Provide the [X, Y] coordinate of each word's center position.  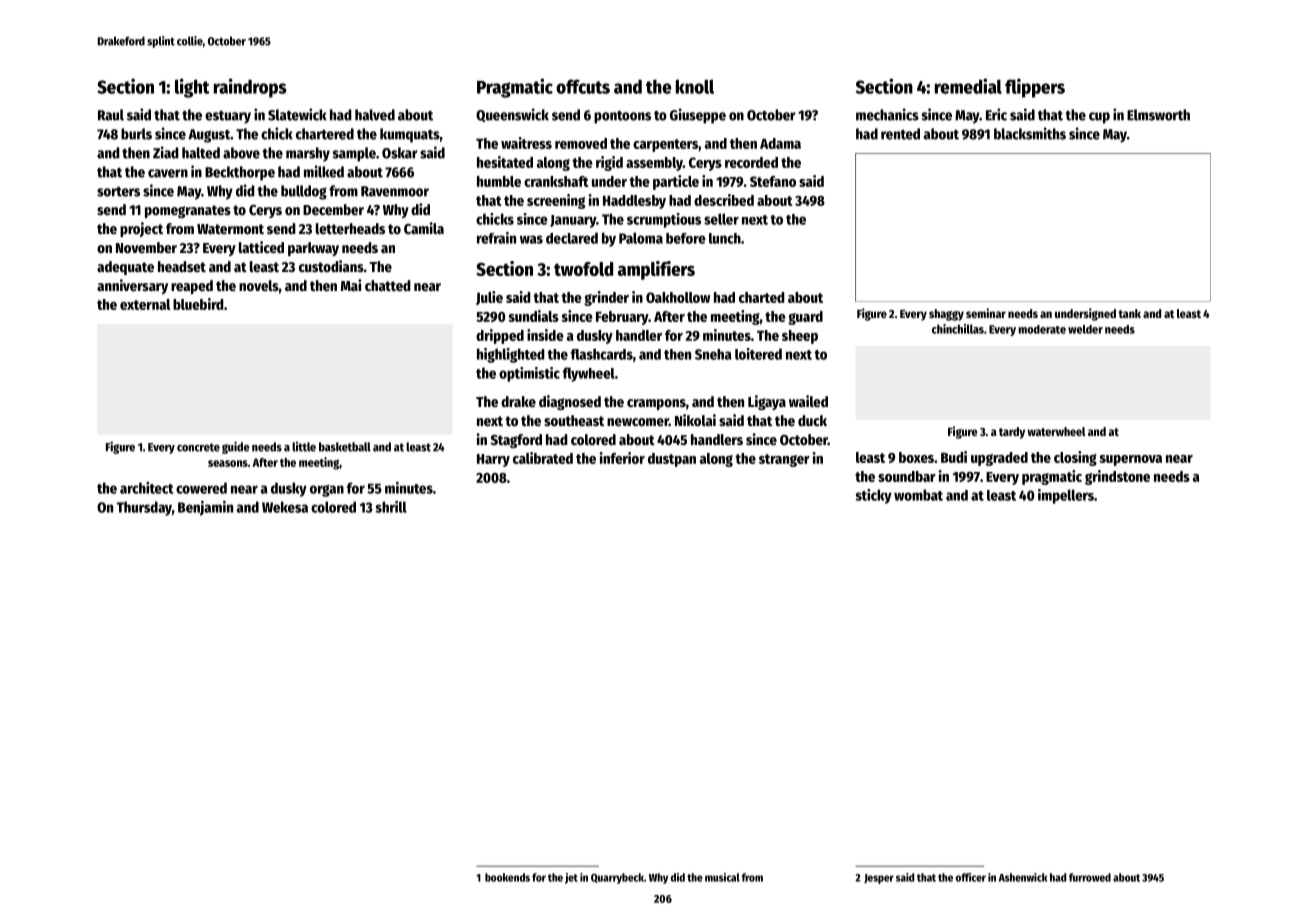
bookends [507, 877]
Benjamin [205, 508]
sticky [873, 496]
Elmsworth [1158, 115]
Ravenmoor [395, 191]
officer [971, 877]
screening [556, 201]
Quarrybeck [617, 878]
